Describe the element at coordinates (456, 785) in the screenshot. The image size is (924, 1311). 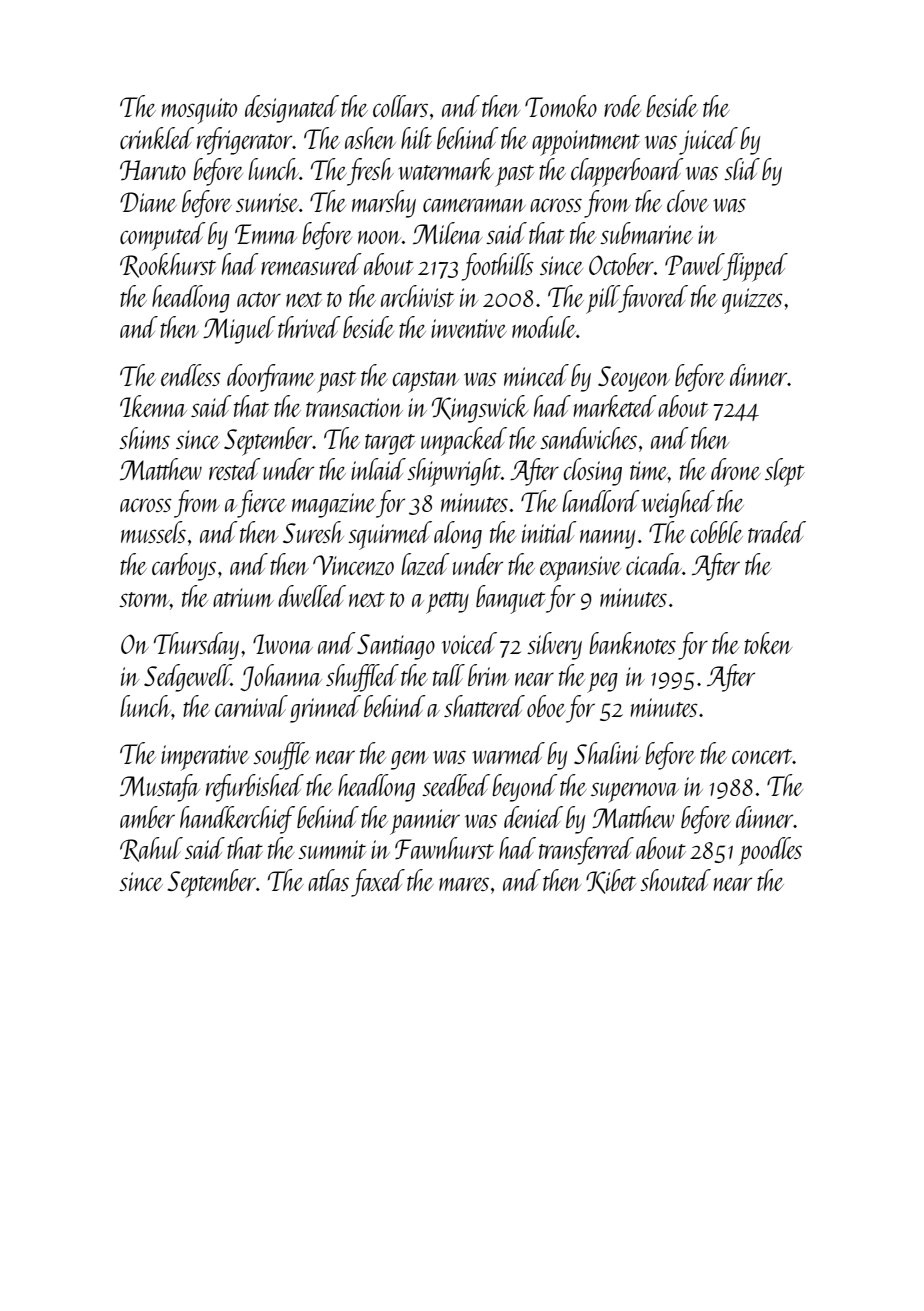
I see `seedbed` at that location.
